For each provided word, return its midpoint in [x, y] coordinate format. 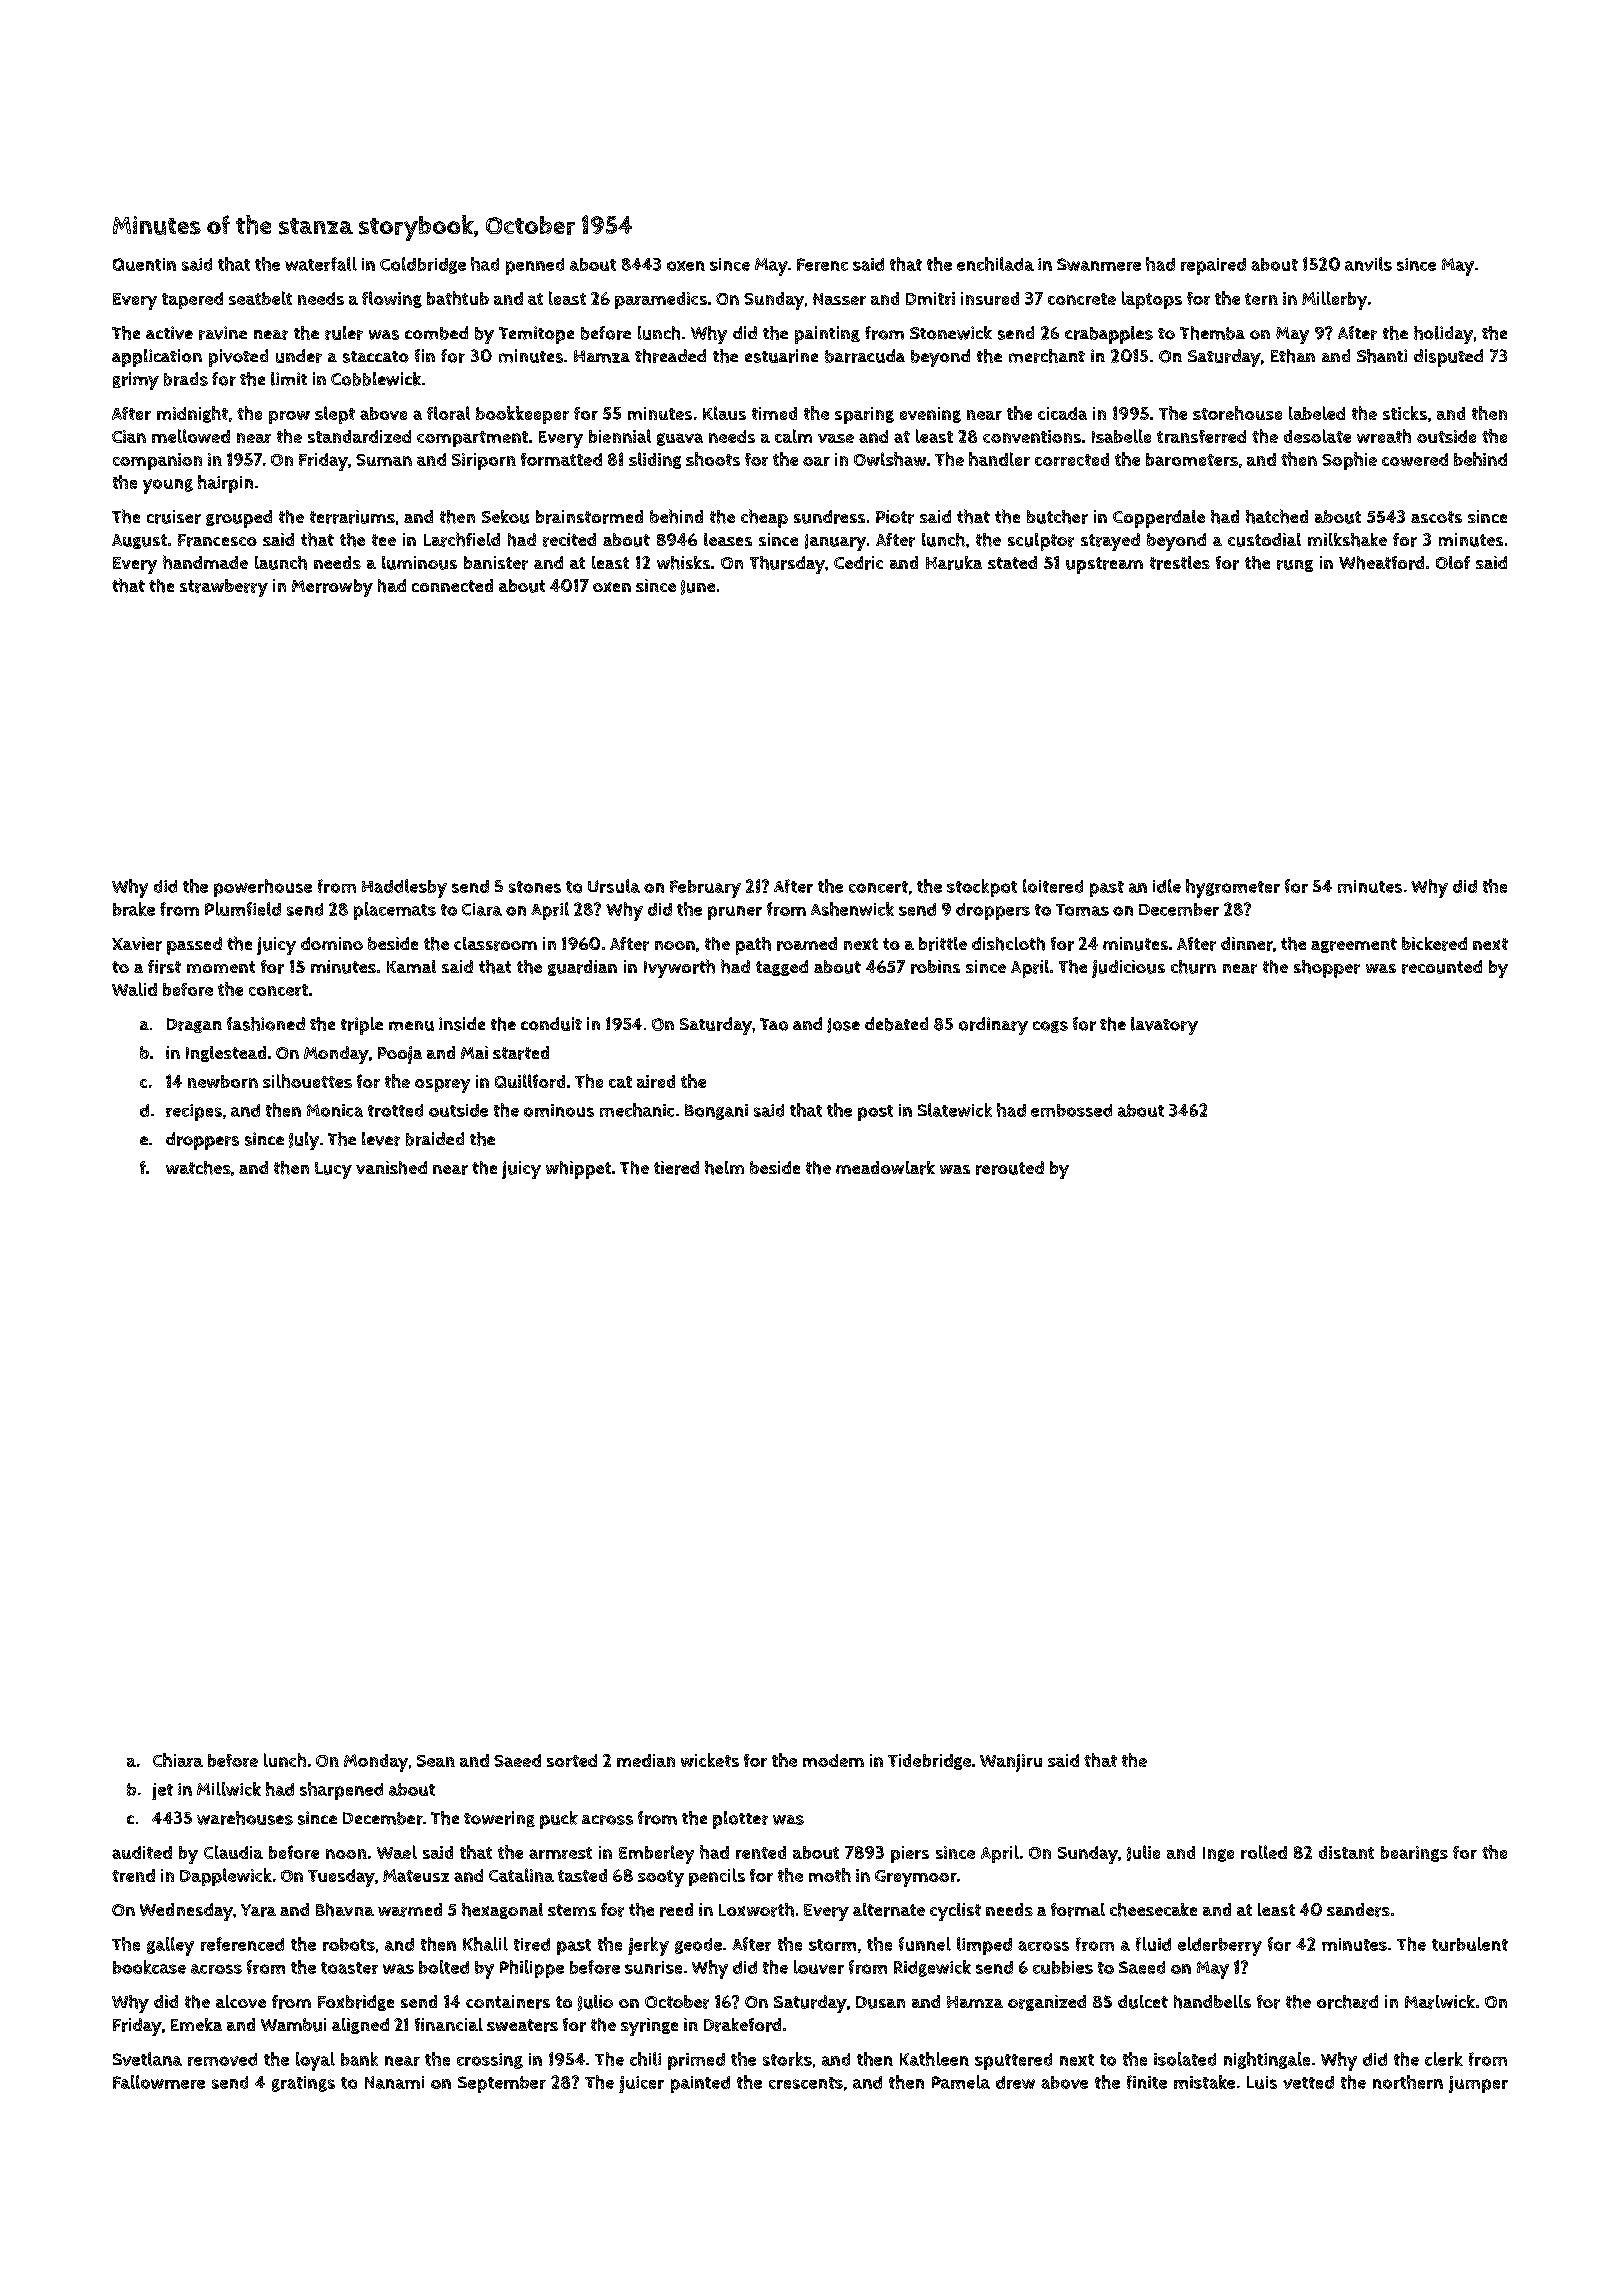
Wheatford [1381, 563]
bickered [1434, 944]
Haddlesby [404, 888]
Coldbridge [423, 265]
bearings [1414, 1854]
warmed [410, 1910]
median [646, 1760]
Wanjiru [1011, 1763]
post [875, 1113]
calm [793, 436]
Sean [436, 1761]
